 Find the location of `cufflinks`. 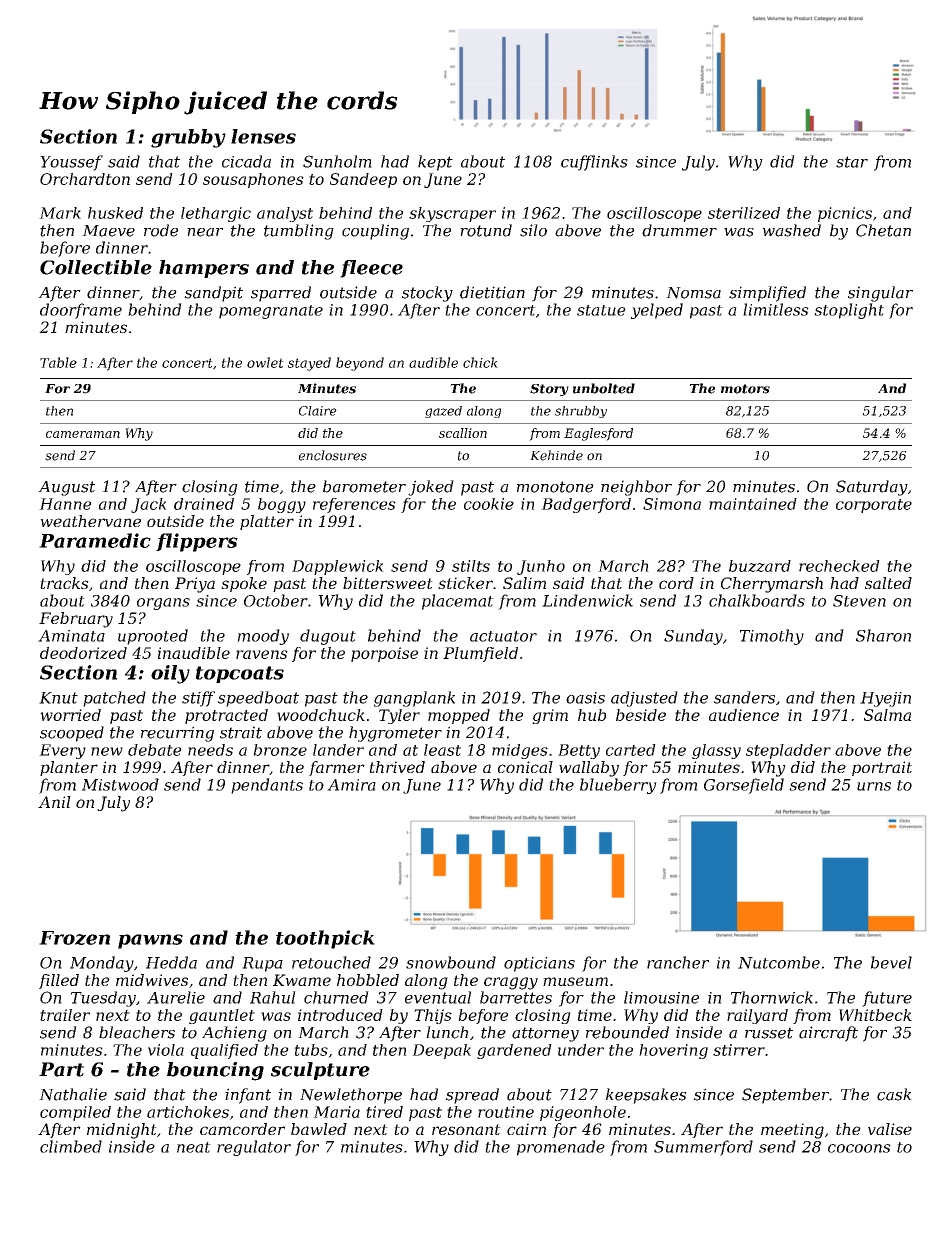

cufflinks is located at coordinates (594, 163).
